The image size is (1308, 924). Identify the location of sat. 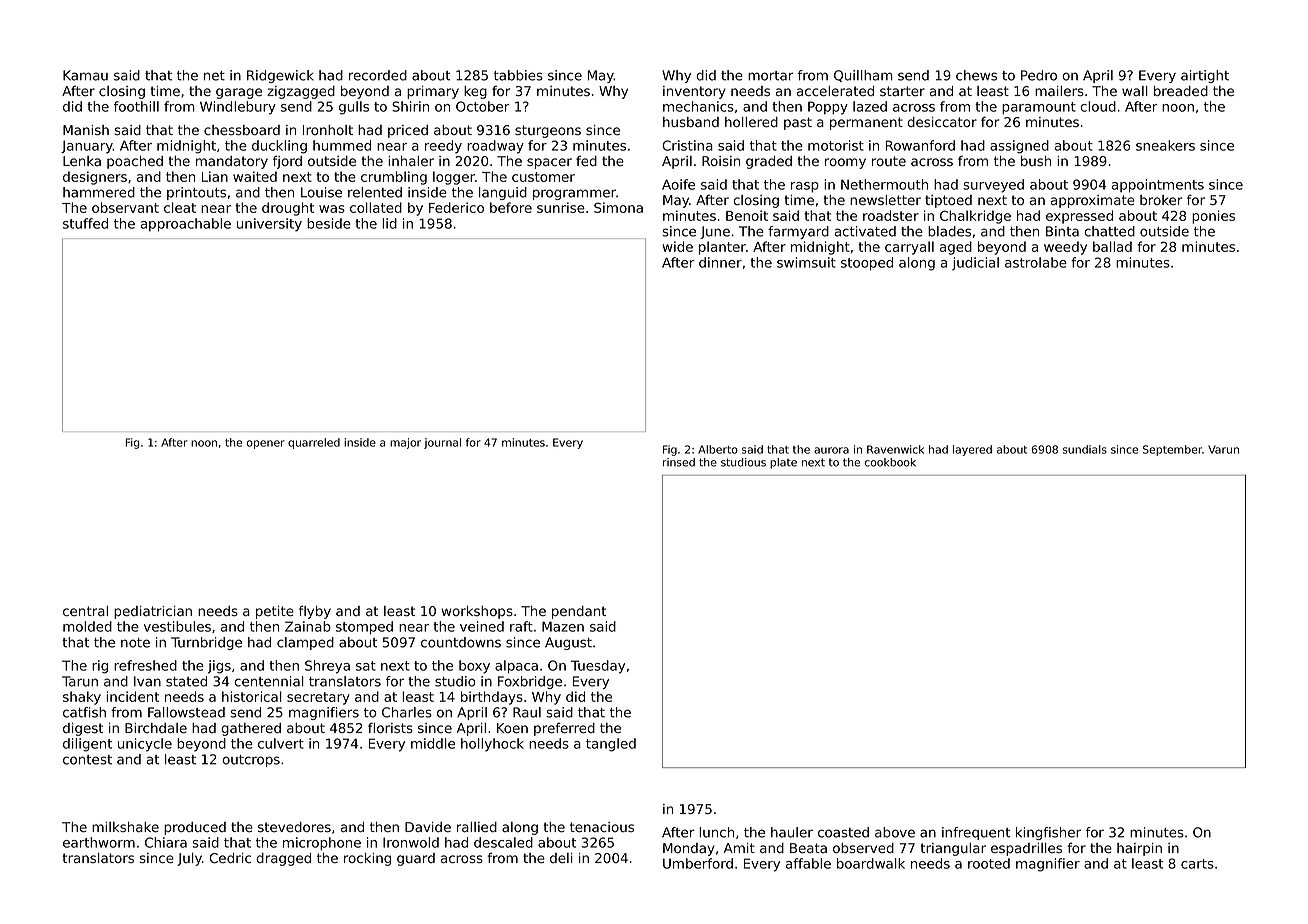
(366, 666).
